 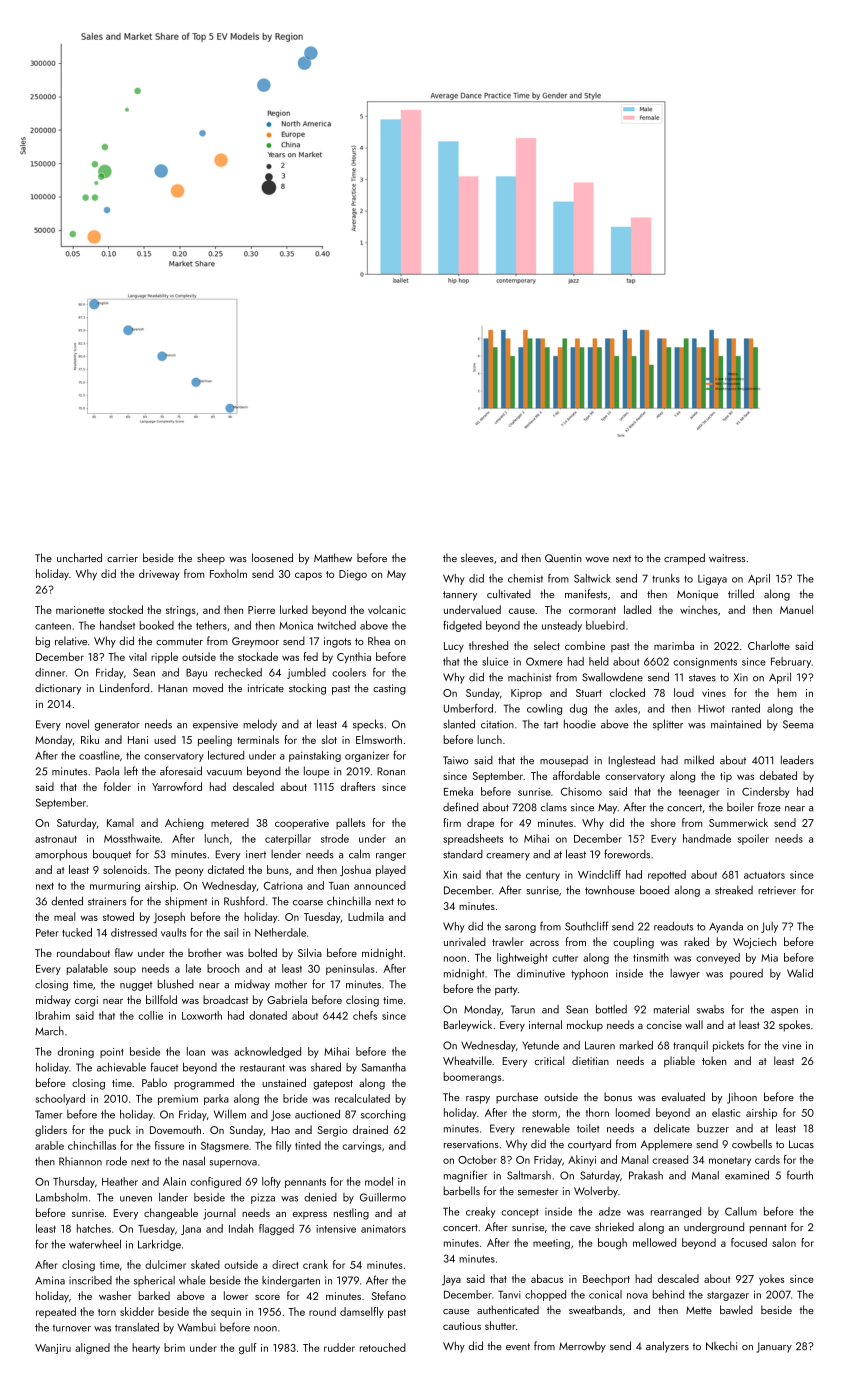 What do you see at coordinates (248, 1349) in the page?
I see `gulf` at bounding box center [248, 1349].
